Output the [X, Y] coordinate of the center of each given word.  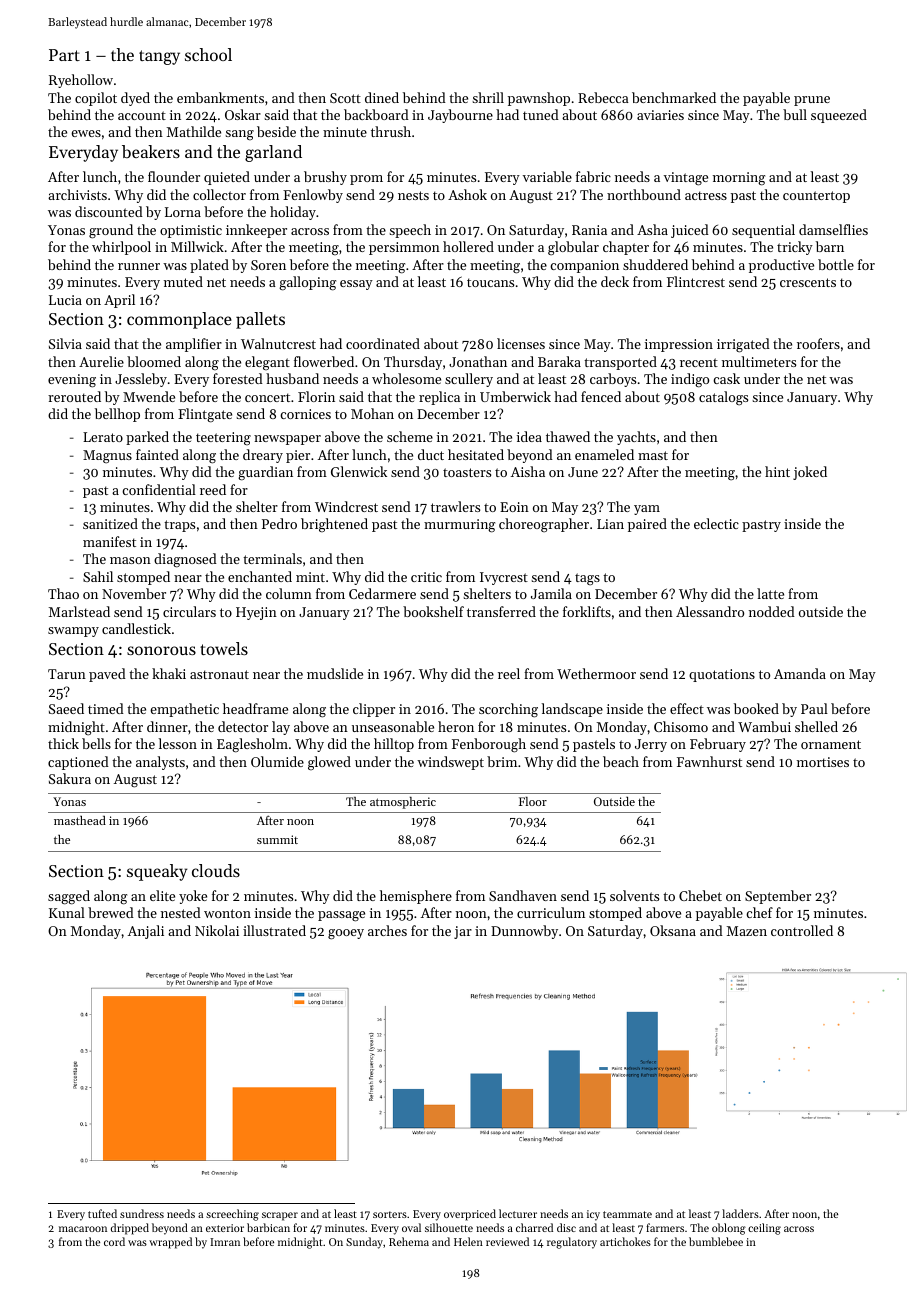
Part [64, 55]
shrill [488, 97]
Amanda [800, 673]
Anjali [146, 932]
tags [587, 579]
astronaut [219, 674]
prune [812, 101]
